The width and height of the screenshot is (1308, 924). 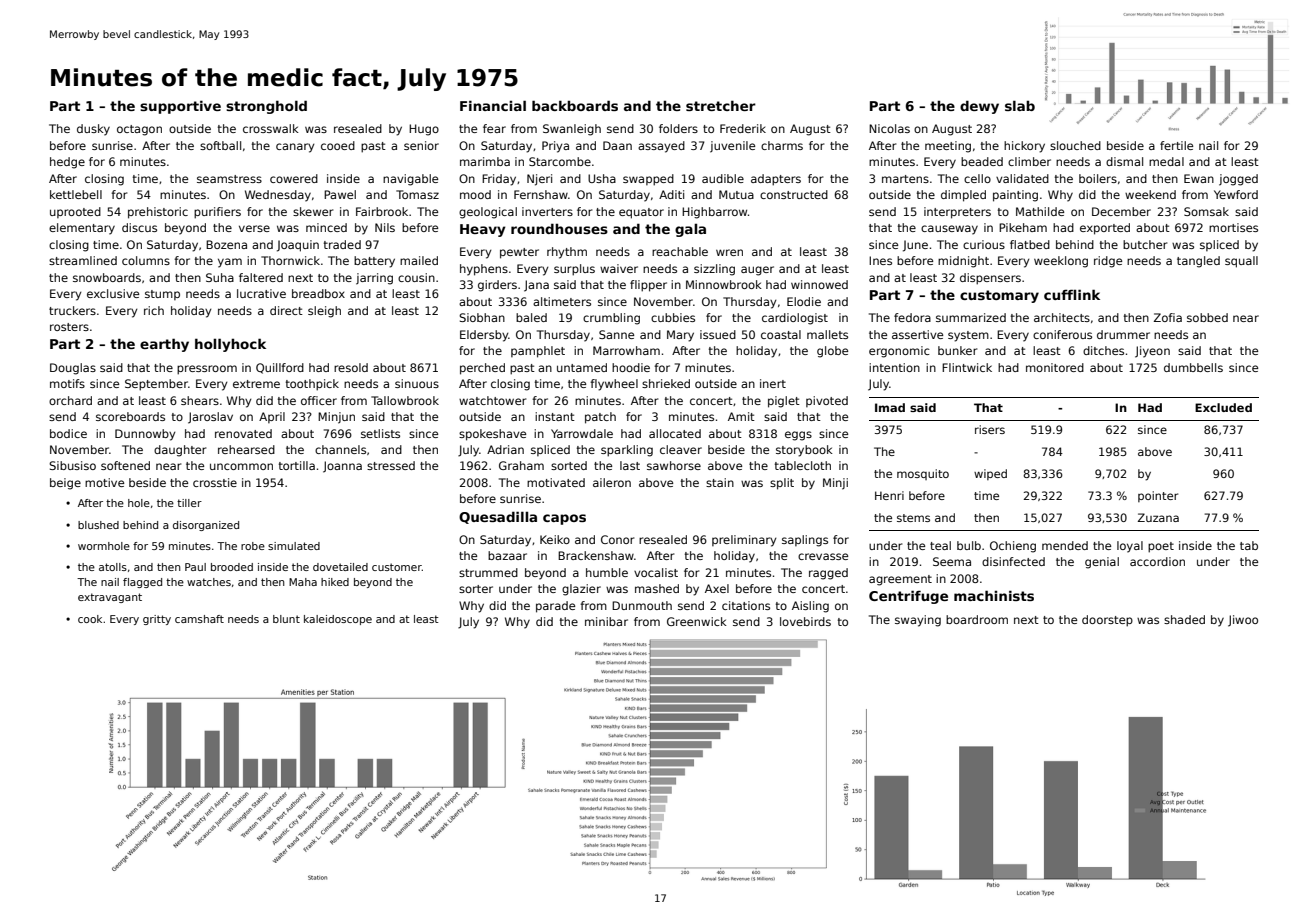 I want to click on snowboards, so click(x=107, y=277).
